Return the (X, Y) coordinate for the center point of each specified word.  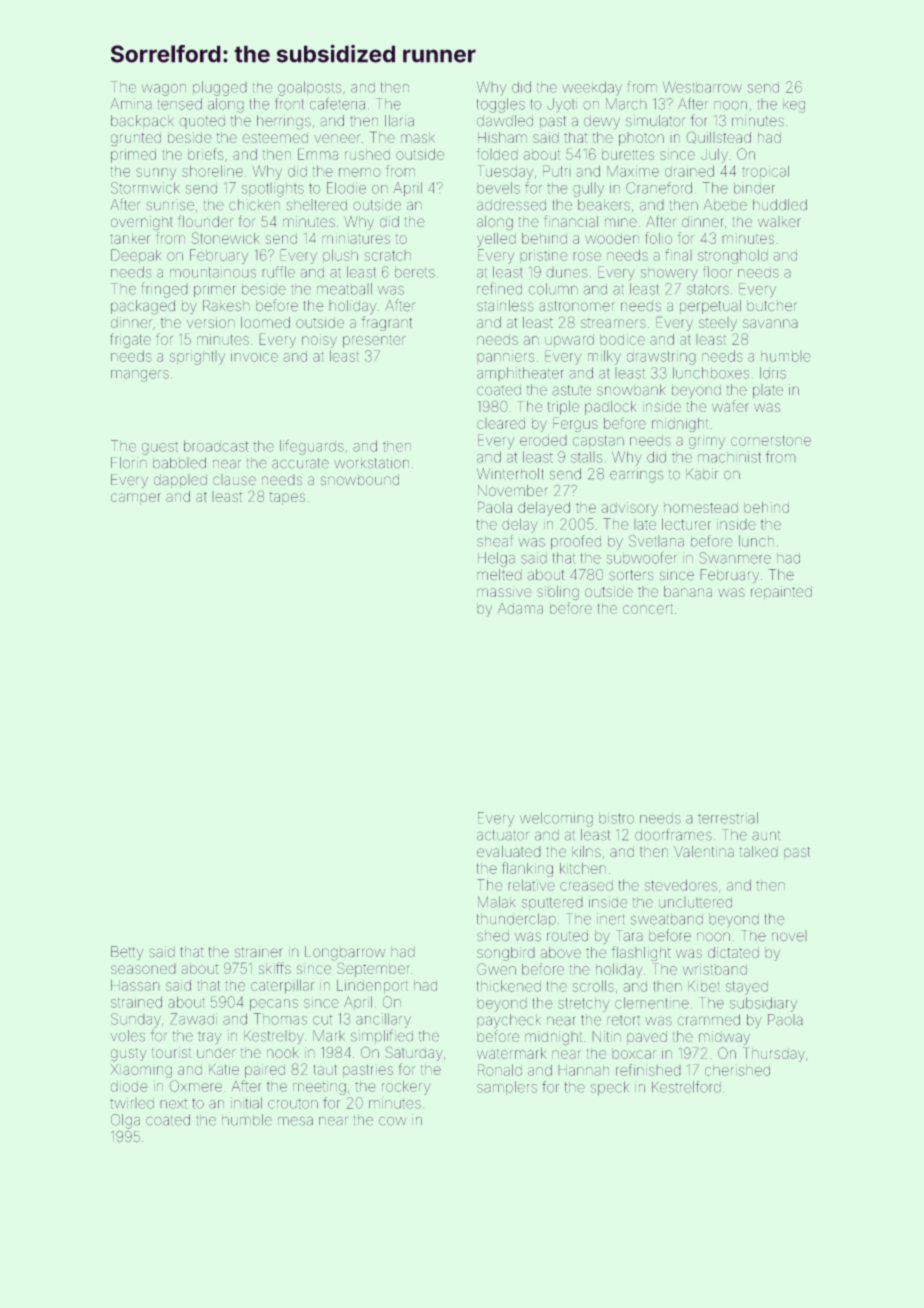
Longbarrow (345, 953)
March (626, 104)
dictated (733, 952)
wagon (164, 90)
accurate (300, 463)
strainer (259, 952)
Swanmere (735, 558)
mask (418, 137)
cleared (501, 423)
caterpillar (283, 986)
